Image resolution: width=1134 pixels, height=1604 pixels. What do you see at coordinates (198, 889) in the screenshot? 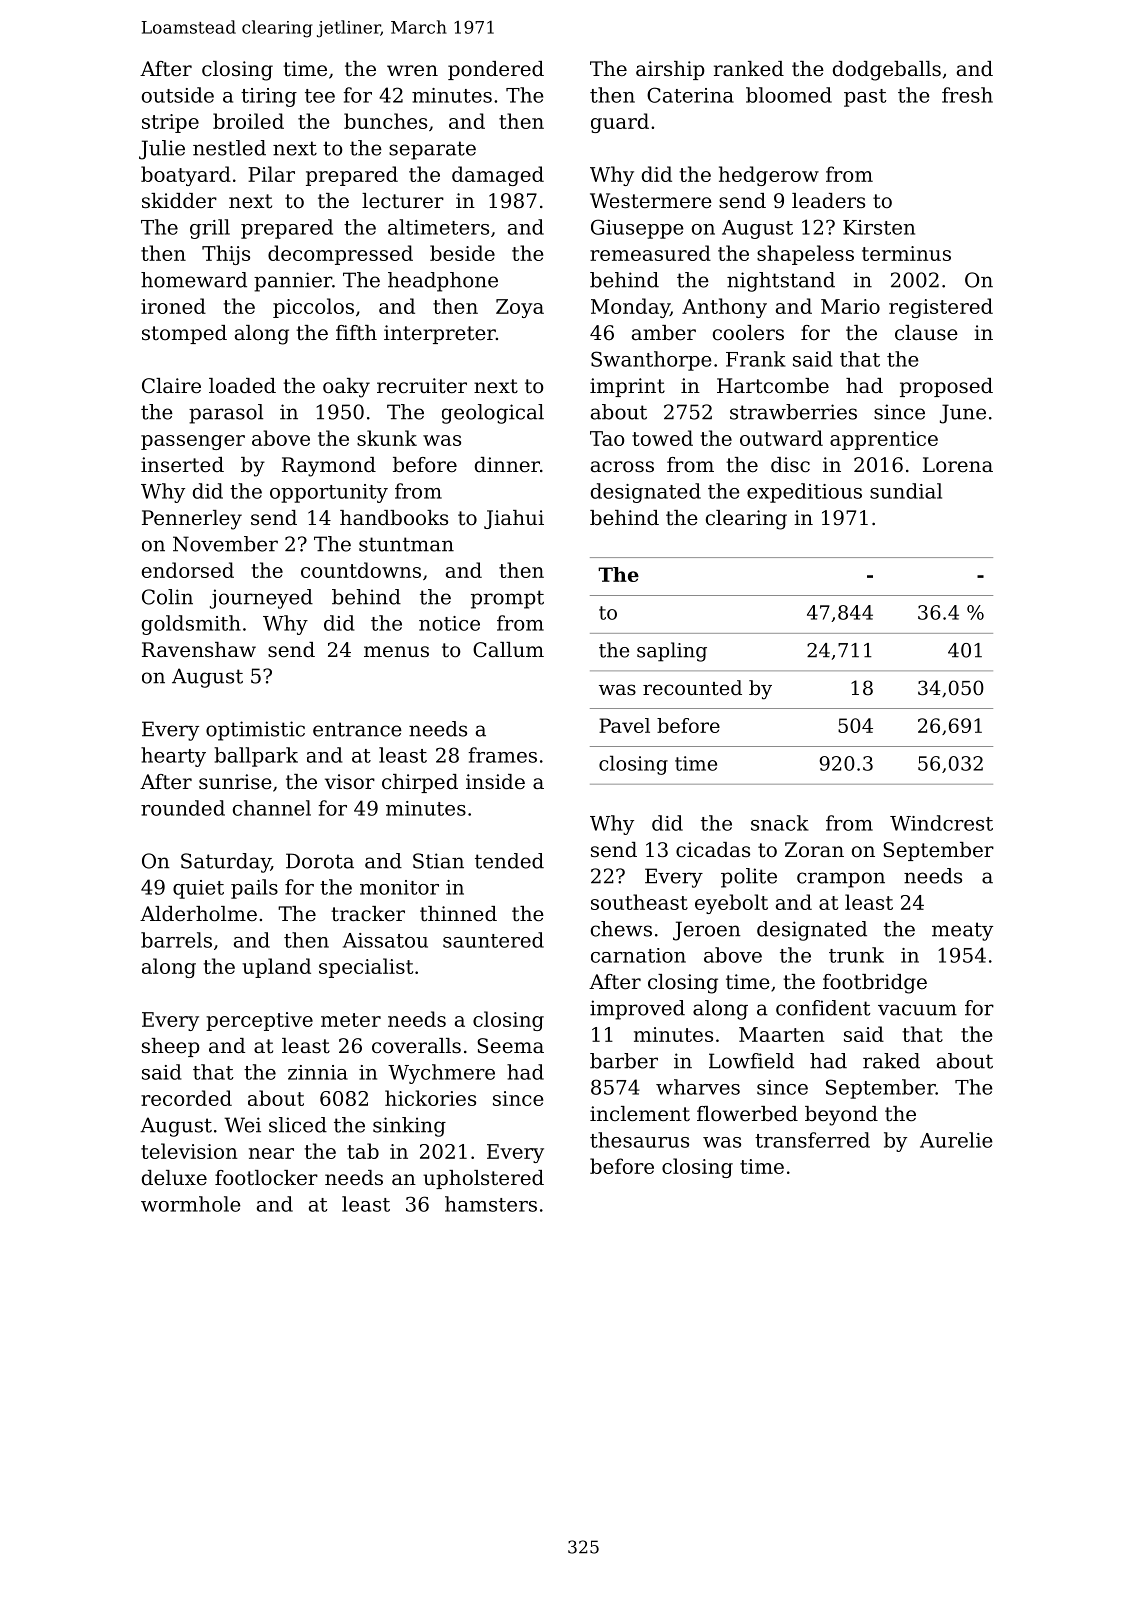
I see `quiet` at bounding box center [198, 889].
